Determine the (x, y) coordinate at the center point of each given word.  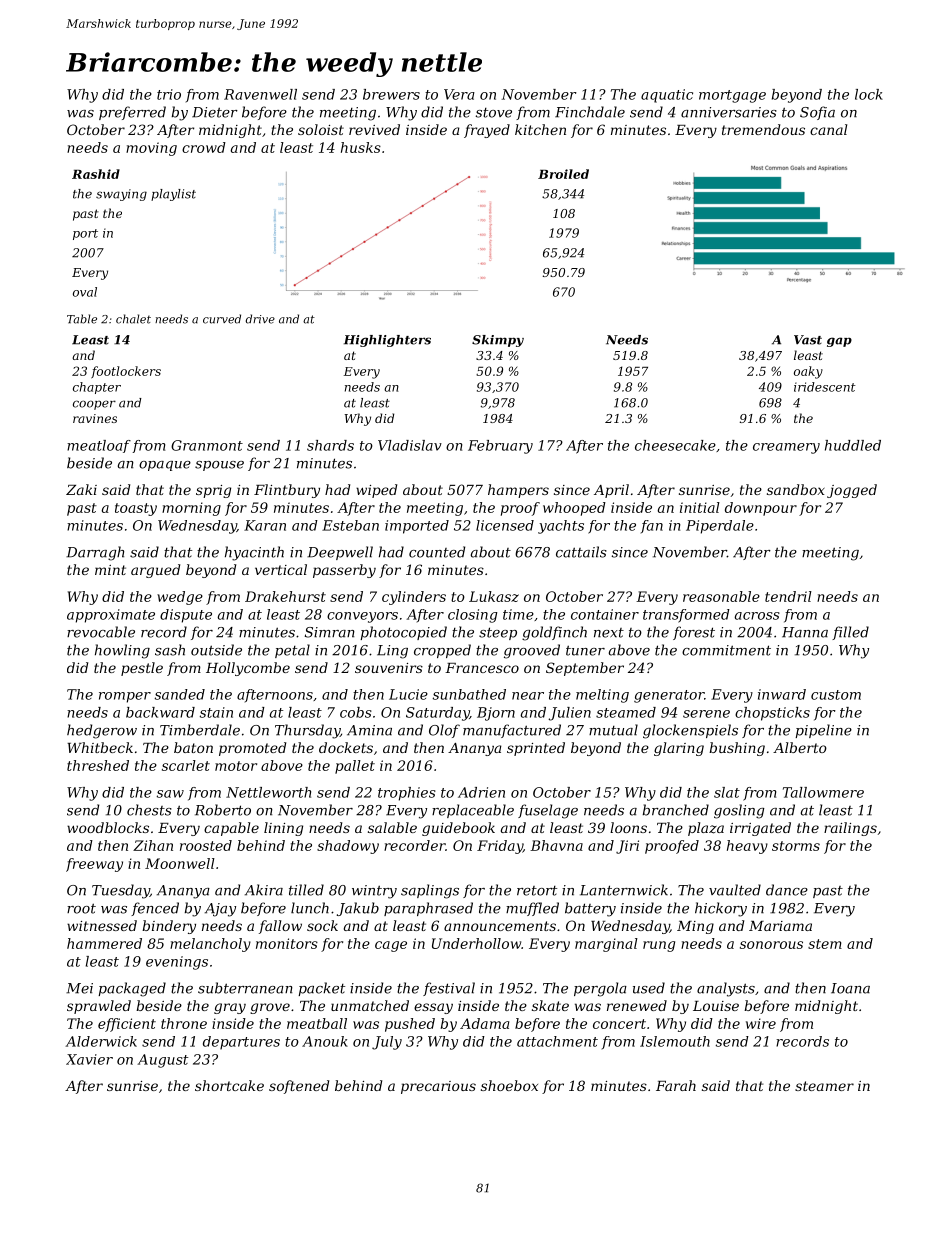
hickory (721, 909)
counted (437, 552)
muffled (532, 909)
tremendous (763, 129)
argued (155, 571)
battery (590, 909)
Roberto (223, 810)
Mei (79, 988)
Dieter (215, 112)
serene (706, 714)
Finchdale (590, 112)
